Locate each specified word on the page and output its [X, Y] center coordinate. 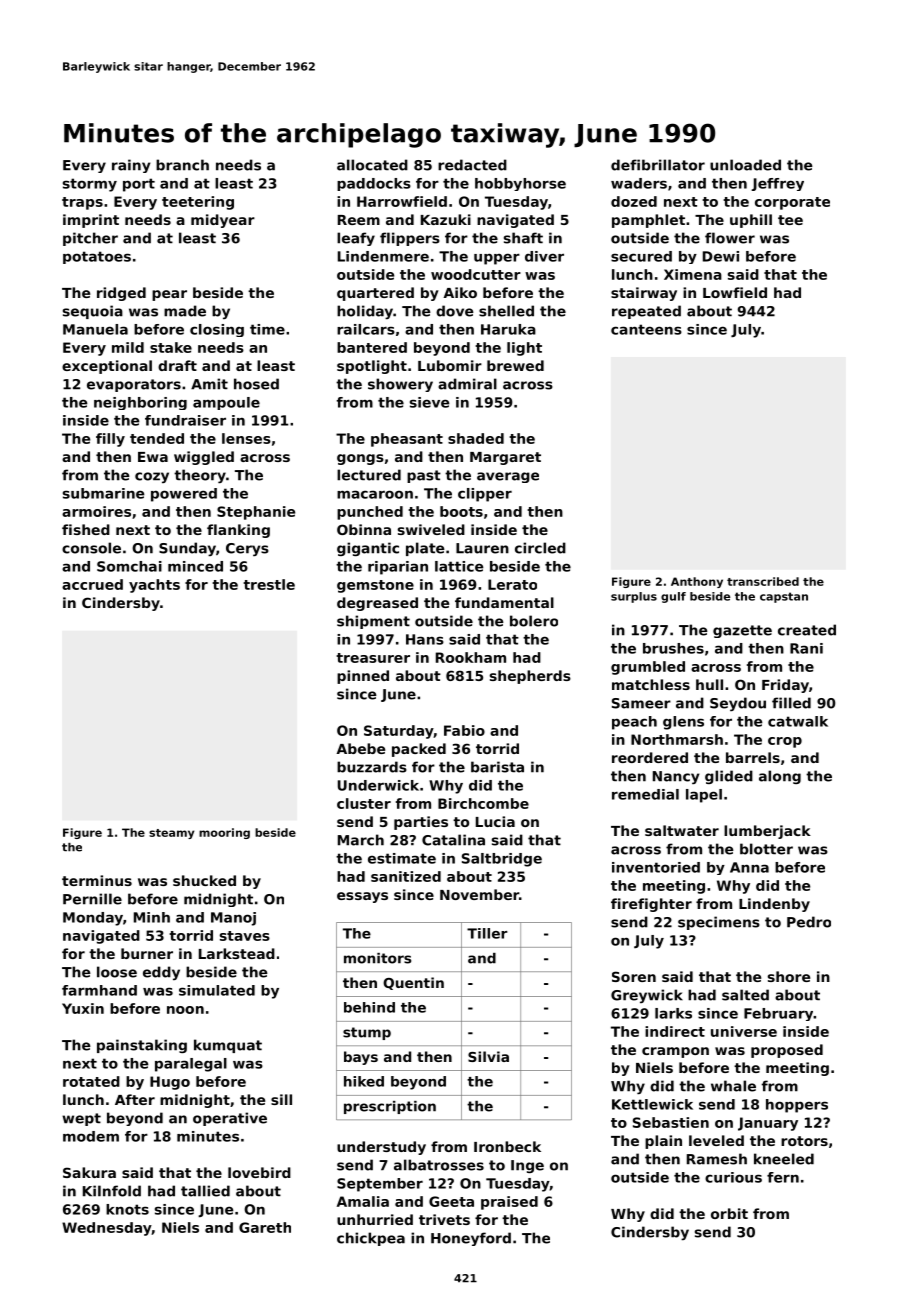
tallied [205, 1191]
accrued [92, 584]
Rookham [471, 657]
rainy [131, 166]
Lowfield [735, 292]
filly [110, 440]
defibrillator [658, 165]
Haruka [508, 329]
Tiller [487, 933]
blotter [766, 849]
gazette [742, 631]
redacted [472, 165]
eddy [161, 973]
